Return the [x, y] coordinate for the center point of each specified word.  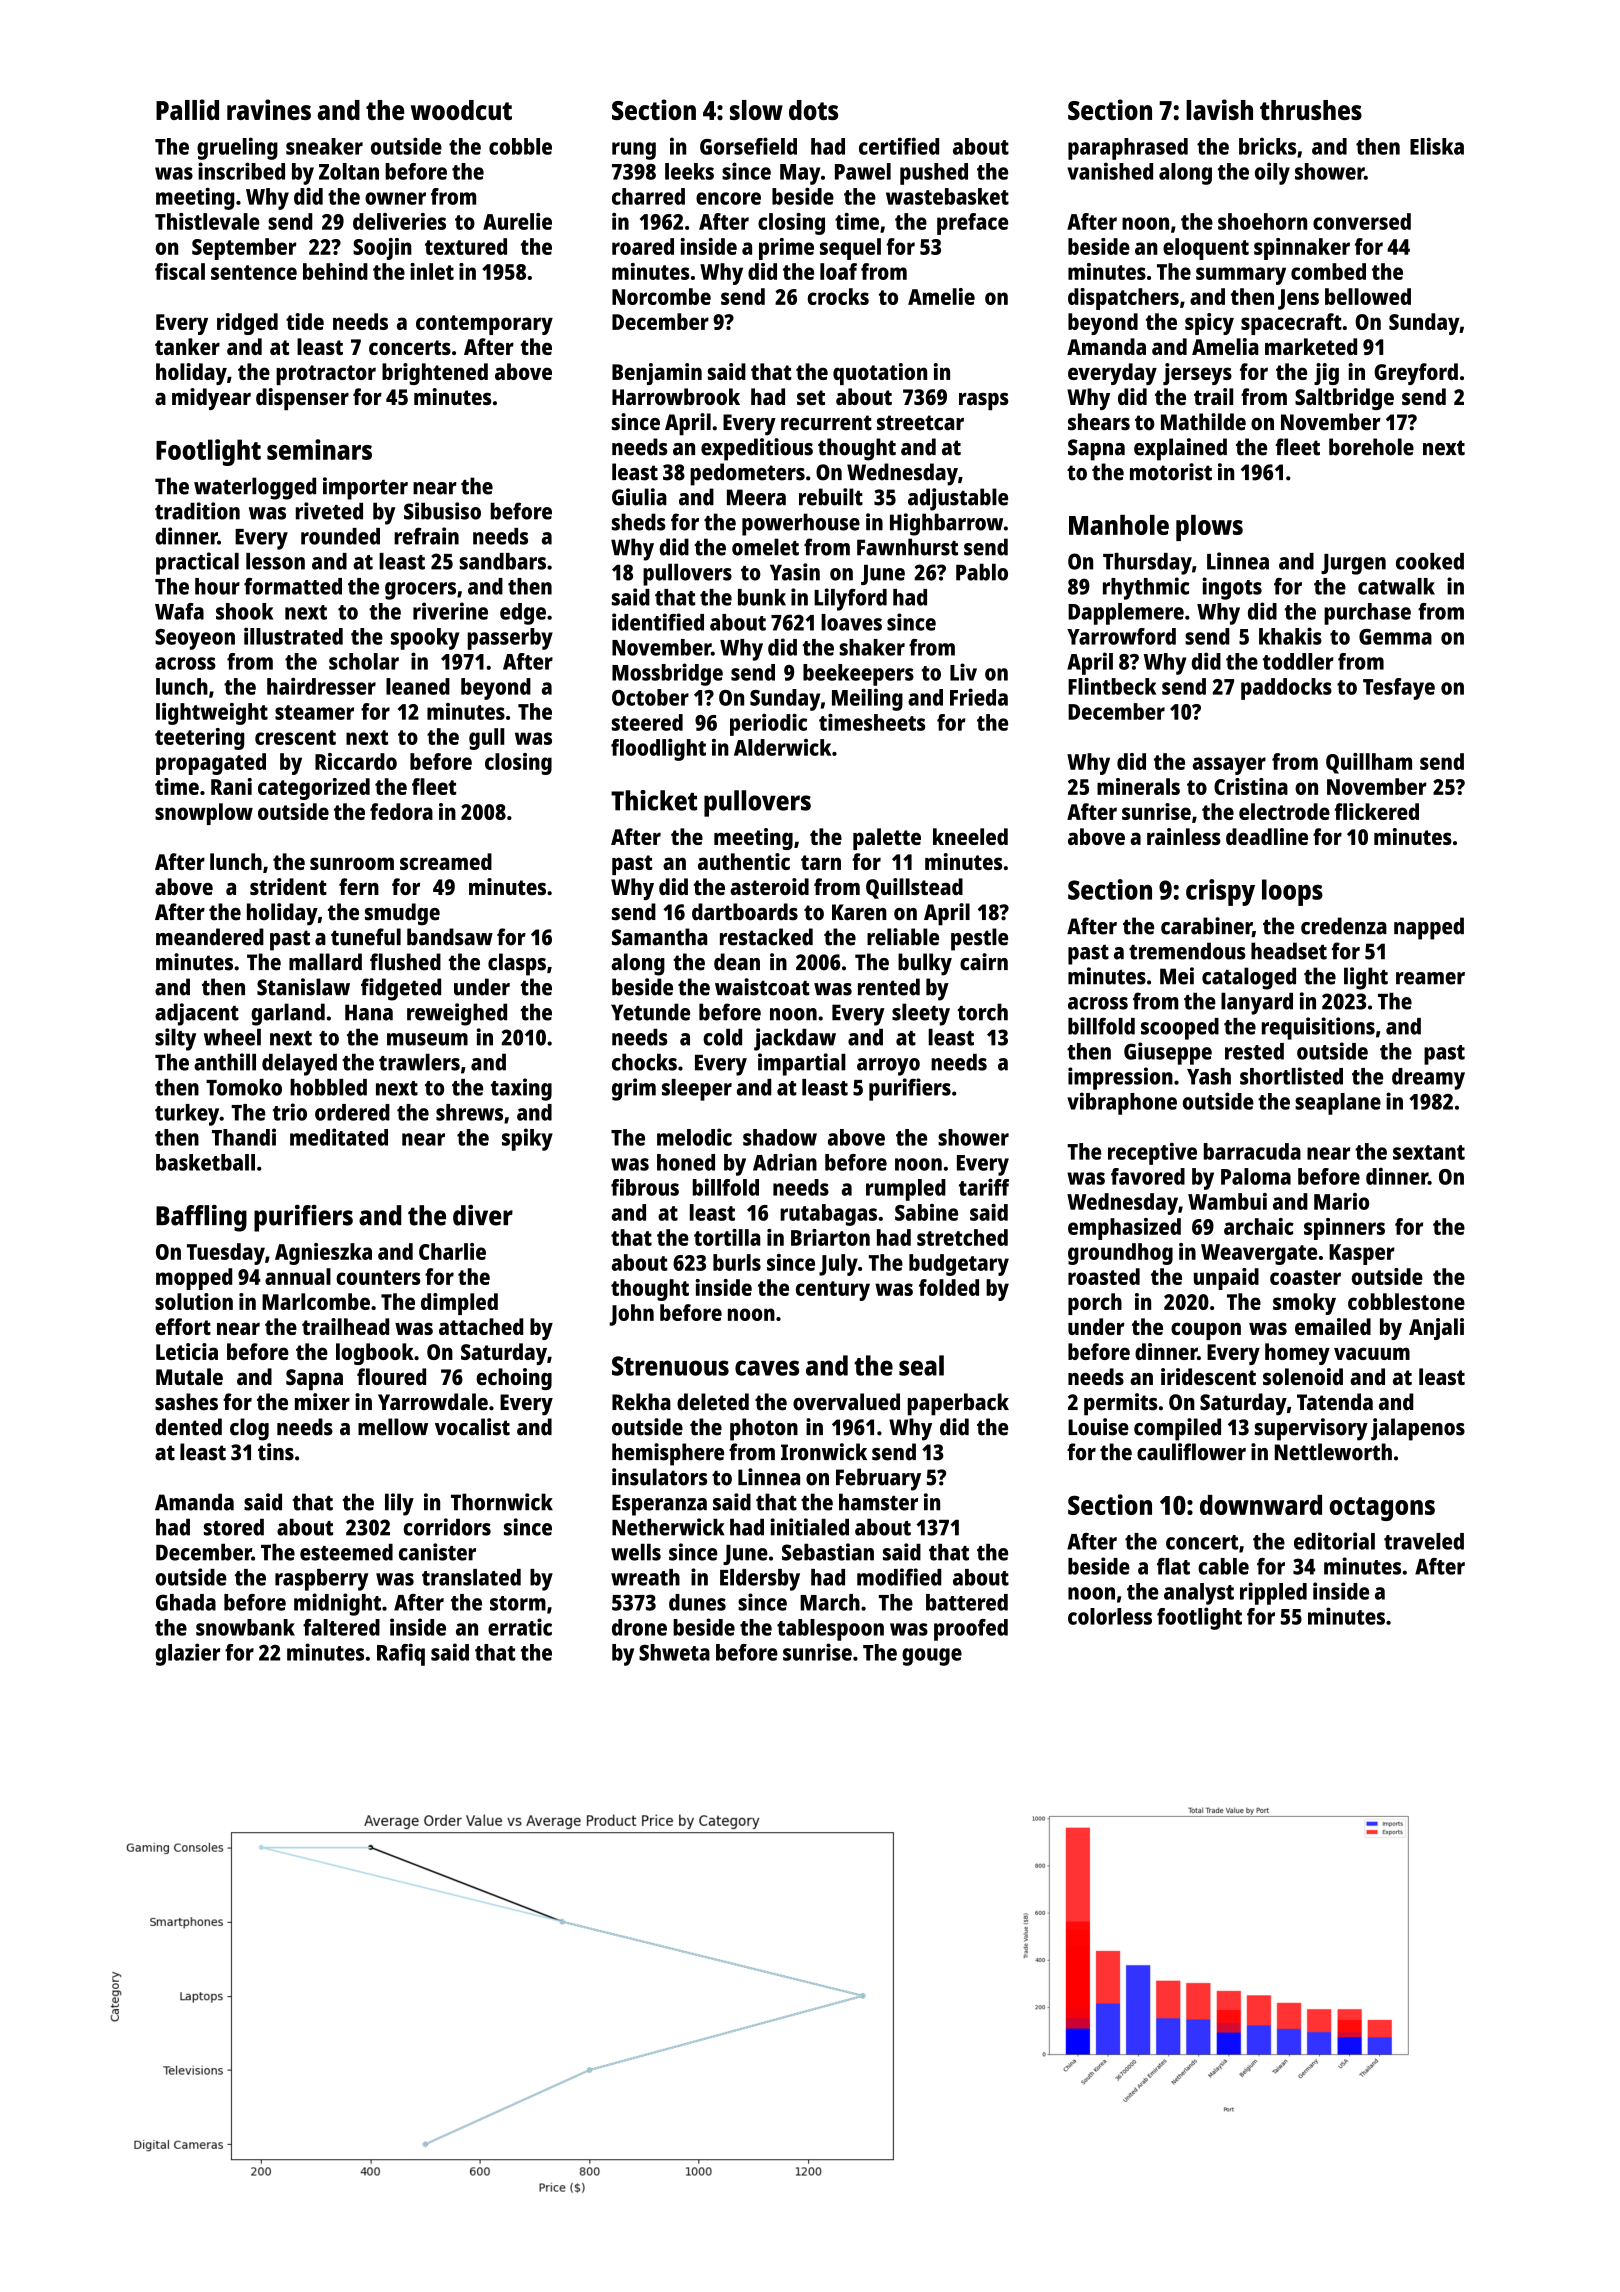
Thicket [654, 800]
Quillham [1369, 763]
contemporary [484, 325]
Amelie [941, 296]
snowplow [204, 814]
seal [921, 1365]
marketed [1311, 346]
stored [234, 1527]
